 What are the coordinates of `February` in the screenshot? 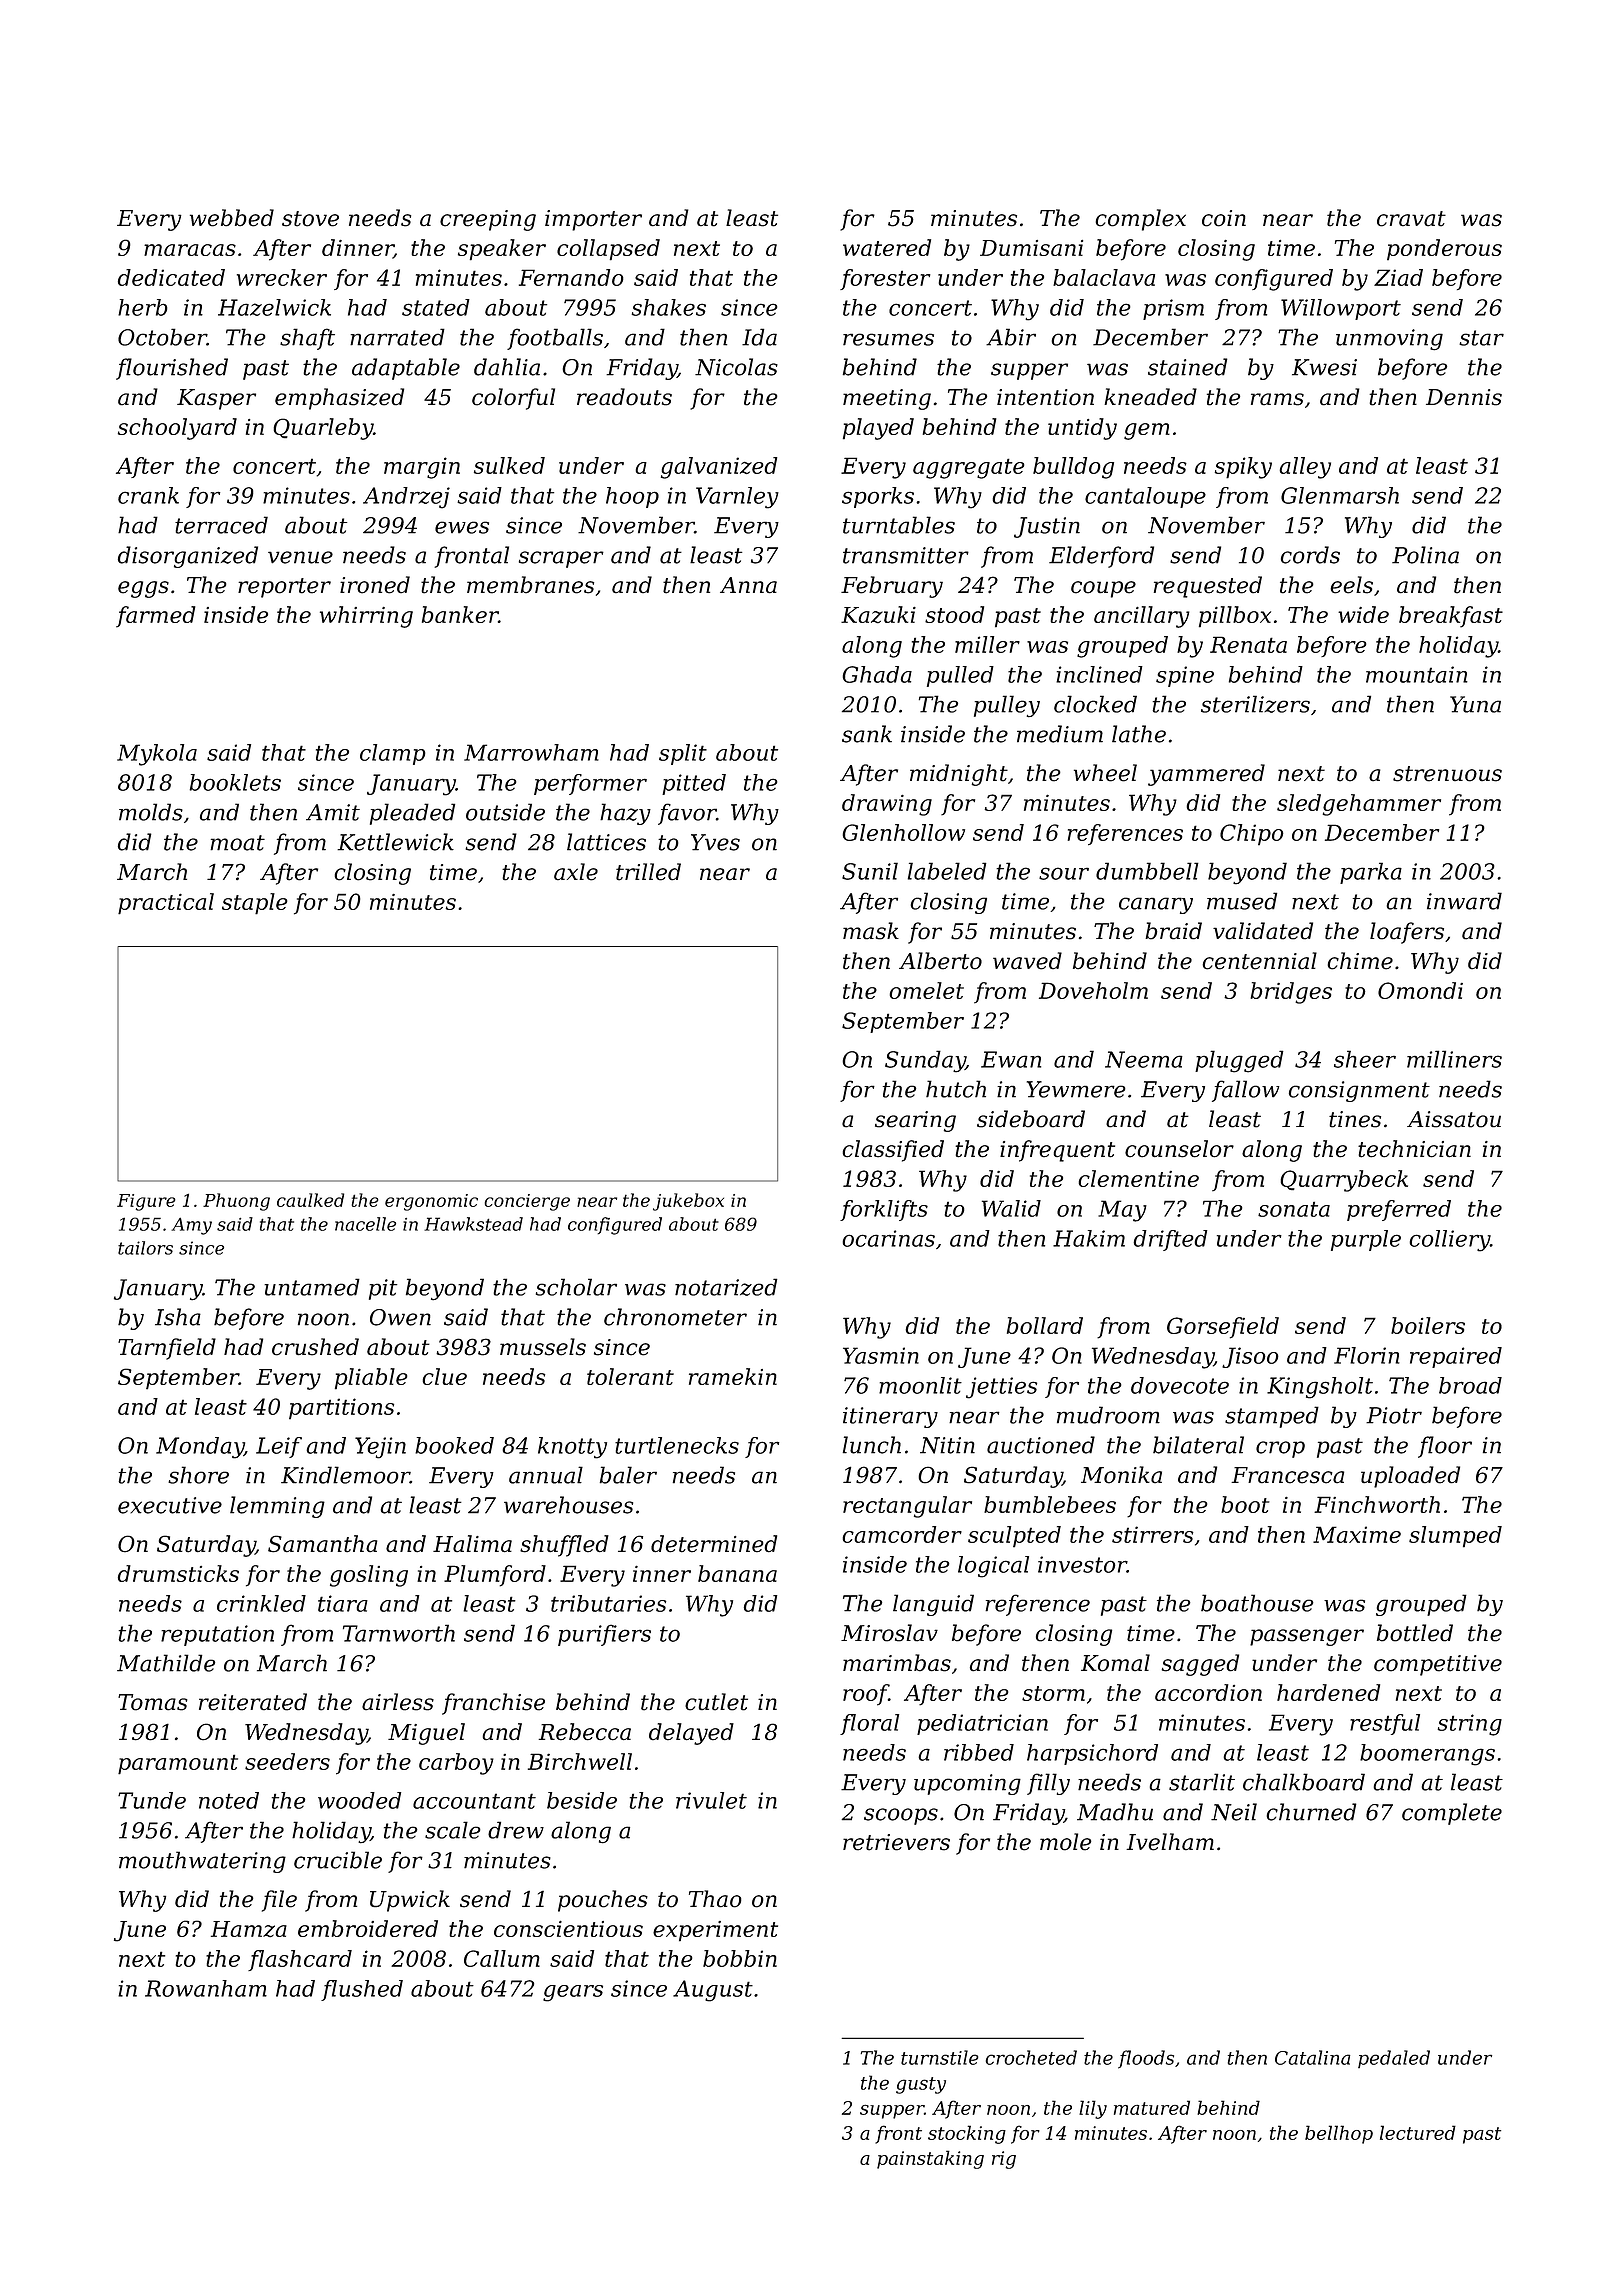 It's located at (892, 587).
